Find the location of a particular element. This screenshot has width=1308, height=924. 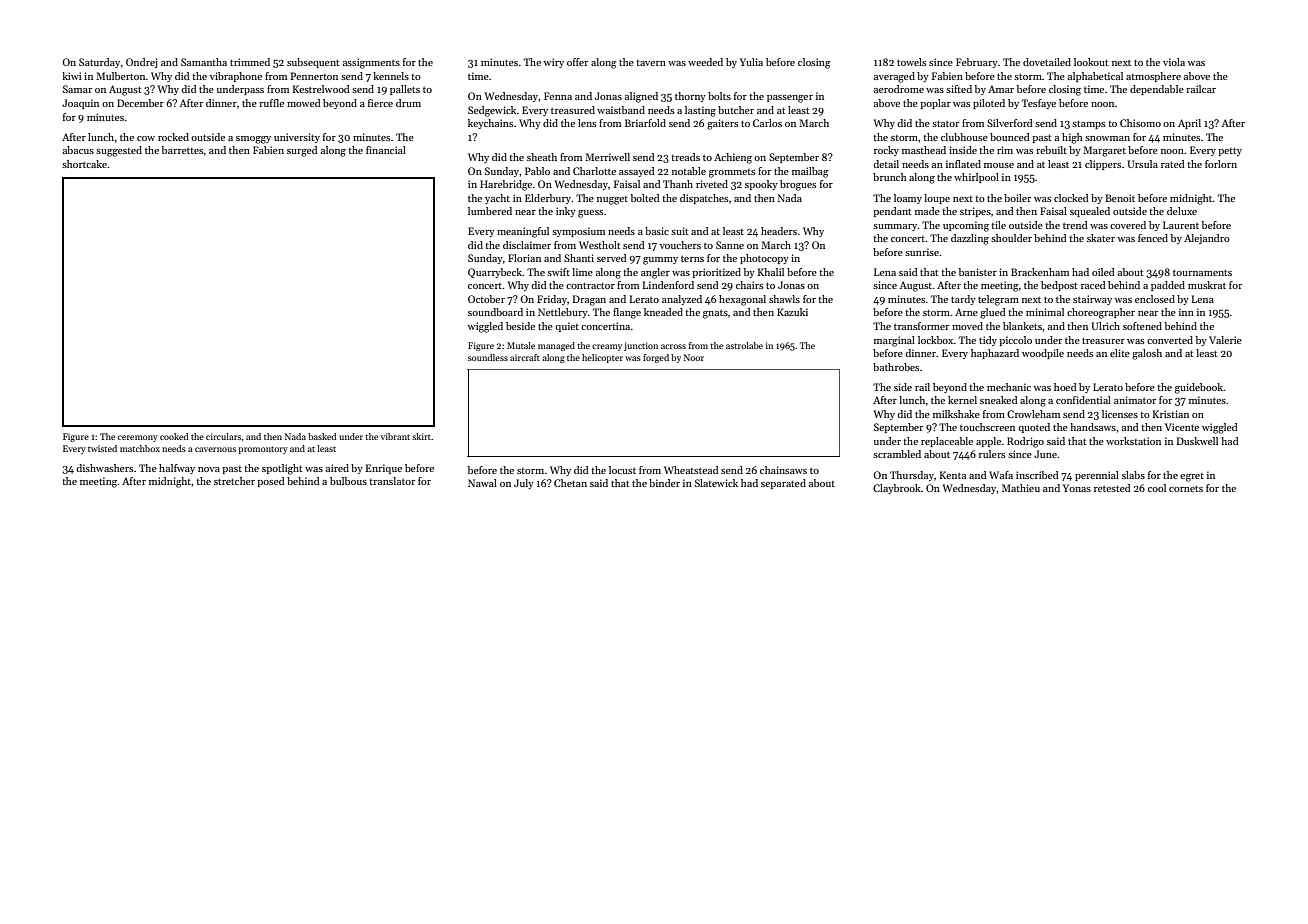

Duskwell is located at coordinates (1197, 441).
